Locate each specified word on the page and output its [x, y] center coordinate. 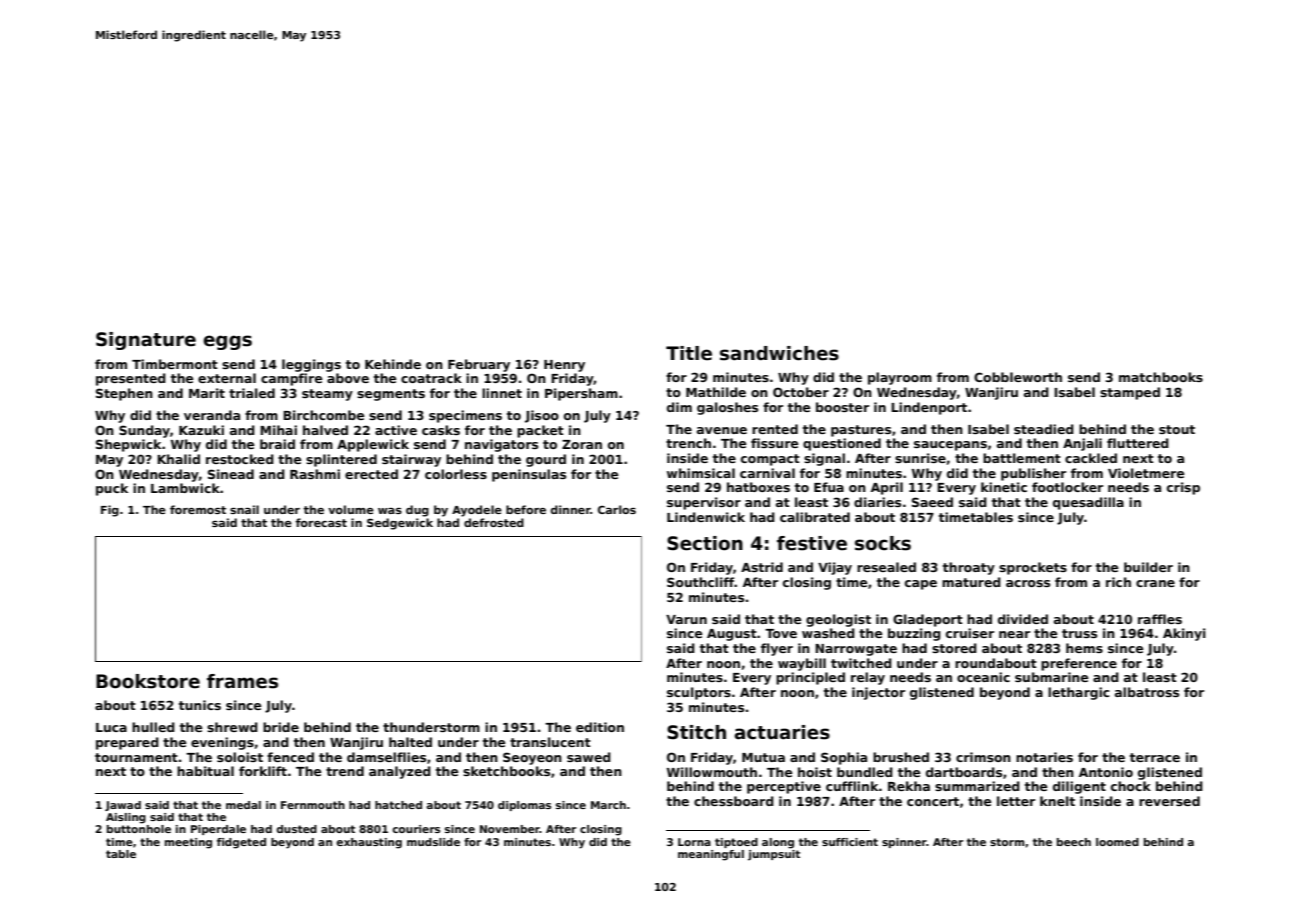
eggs [227, 342]
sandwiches [779, 353]
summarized [977, 786]
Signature [146, 341]
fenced [290, 757]
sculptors [699, 693]
